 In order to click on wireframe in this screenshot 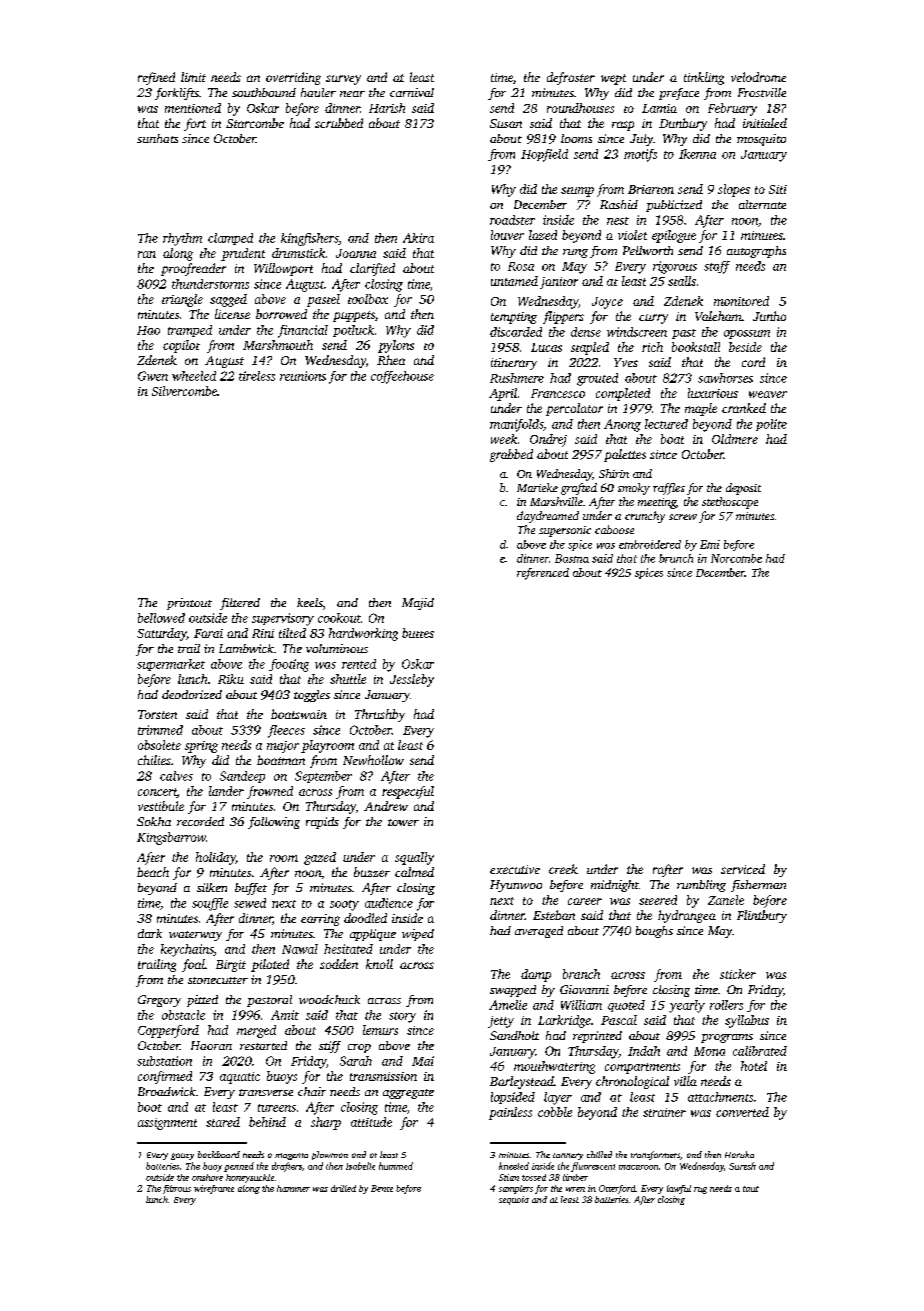, I will do `click(214, 1189)`.
